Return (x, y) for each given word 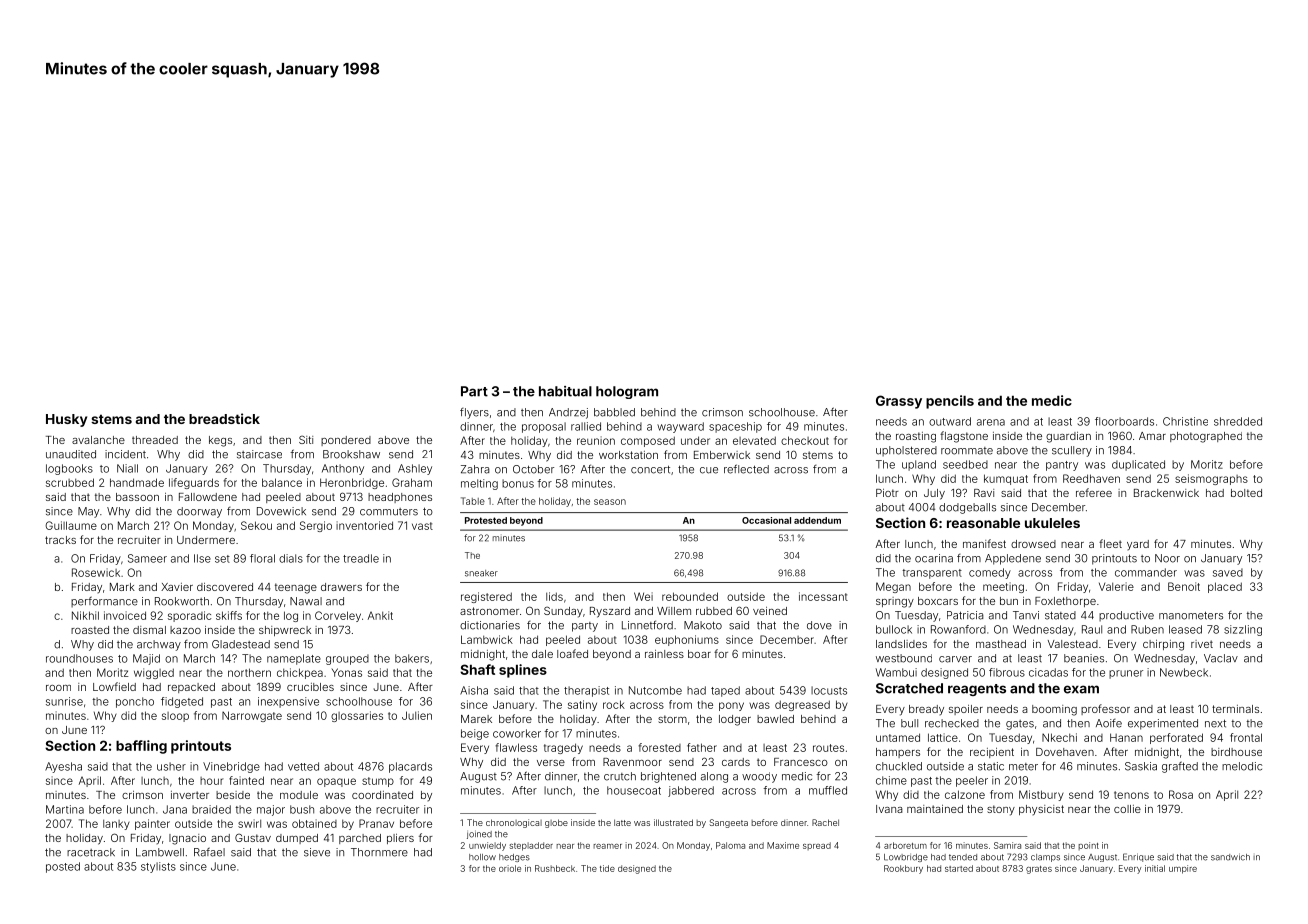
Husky (66, 420)
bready (926, 710)
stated (1060, 615)
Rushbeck (555, 868)
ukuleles (1052, 523)
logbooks (69, 469)
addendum (817, 520)
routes (828, 748)
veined (770, 611)
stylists (158, 867)
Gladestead (241, 644)
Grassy (899, 402)
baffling (141, 747)
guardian (1068, 437)
